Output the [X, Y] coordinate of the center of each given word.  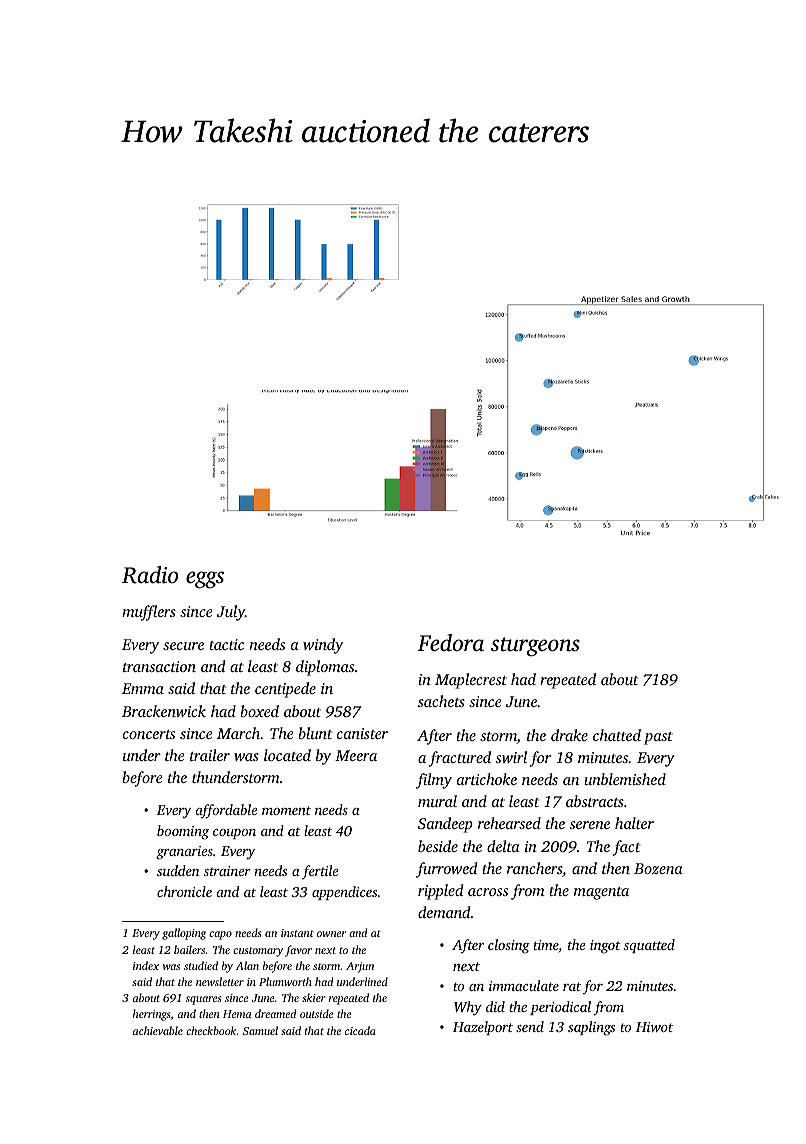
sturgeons [535, 647]
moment [286, 810]
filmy [434, 781]
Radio [150, 575]
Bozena [658, 868]
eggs [205, 580]
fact [626, 848]
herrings [152, 1015]
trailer [210, 755]
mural [437, 801]
